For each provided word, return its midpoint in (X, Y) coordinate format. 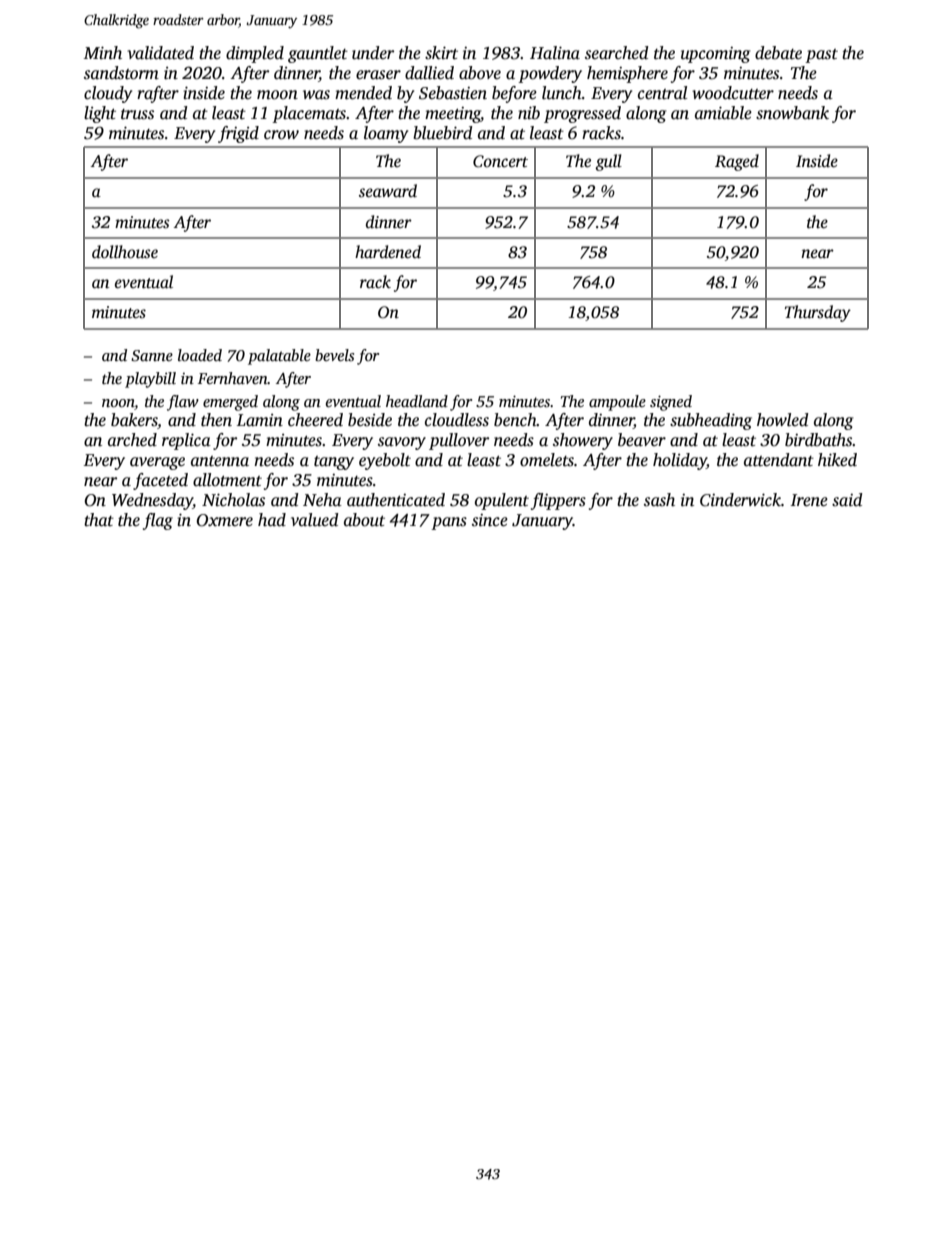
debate (778, 53)
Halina (555, 53)
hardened (388, 251)
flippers (558, 501)
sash (659, 500)
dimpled (255, 54)
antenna (220, 461)
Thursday (818, 313)
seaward (388, 191)
